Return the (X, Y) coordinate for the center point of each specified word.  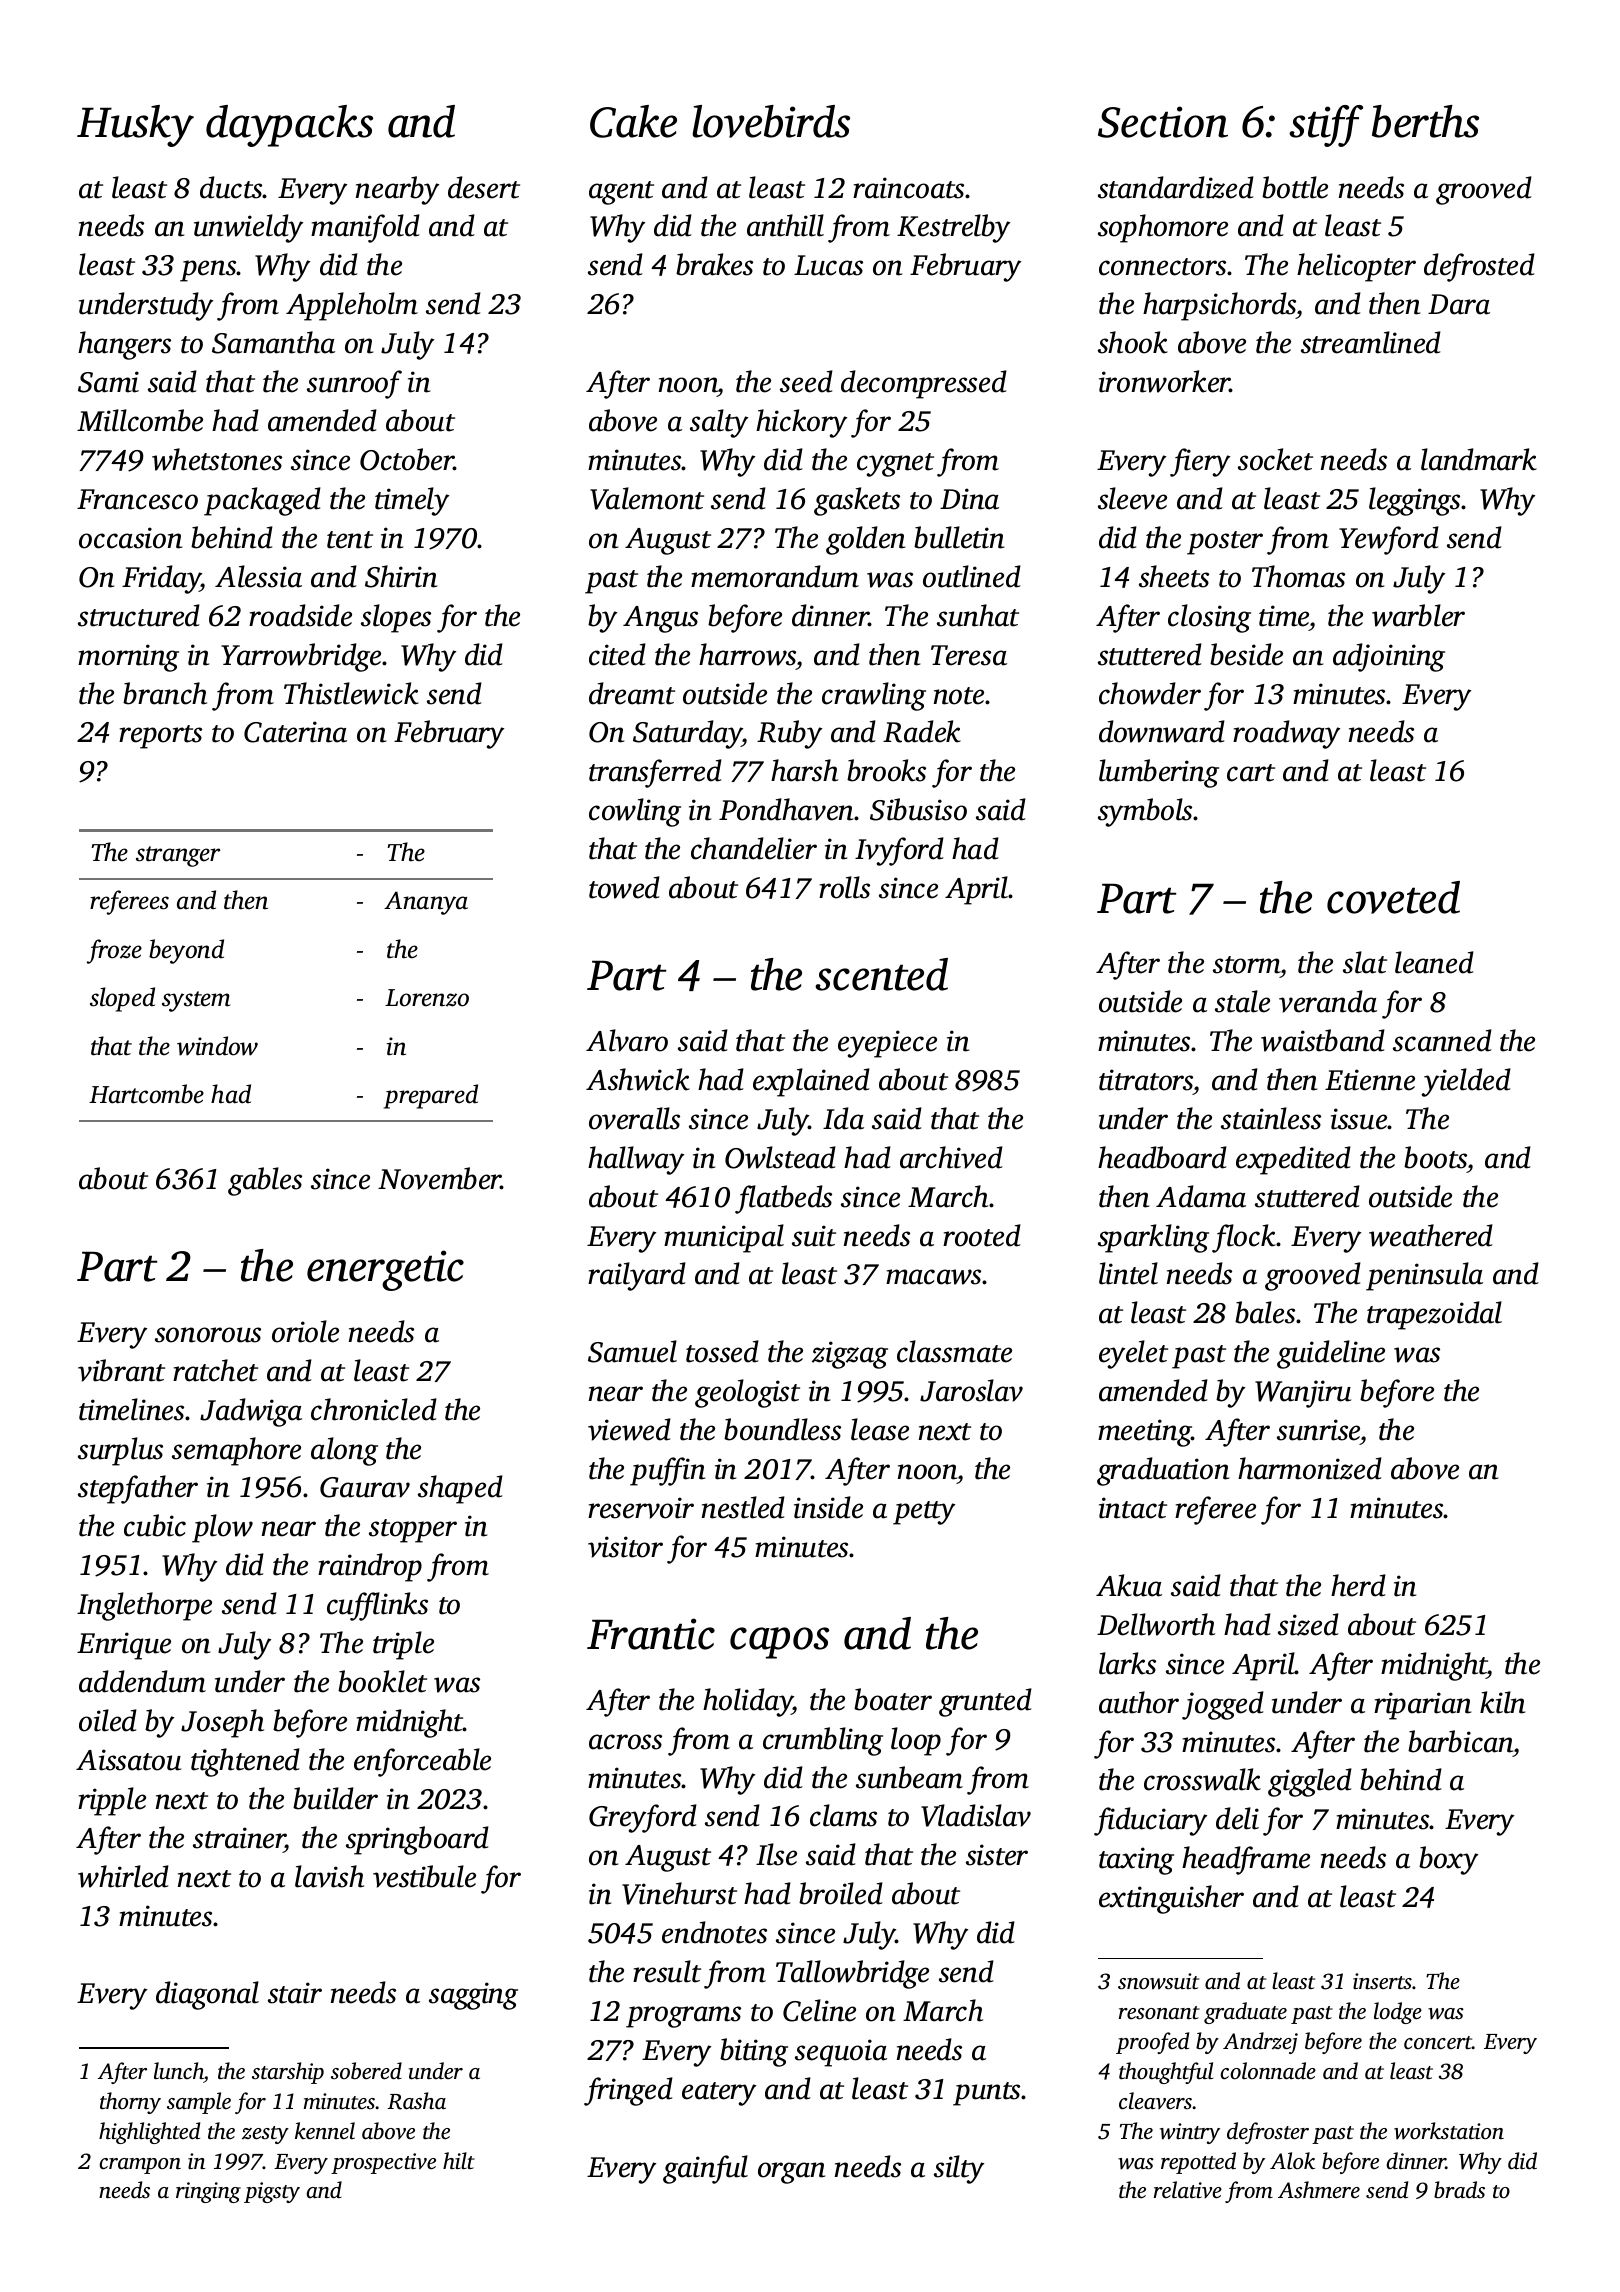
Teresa (969, 655)
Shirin (401, 576)
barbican (1460, 1741)
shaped (460, 1489)
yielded (1466, 1082)
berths (1425, 121)
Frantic (651, 1634)
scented (881, 974)
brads (1459, 2189)
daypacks (289, 126)
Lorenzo (427, 998)
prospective (383, 2163)
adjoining (1389, 657)
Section (1163, 122)
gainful (705, 2169)
